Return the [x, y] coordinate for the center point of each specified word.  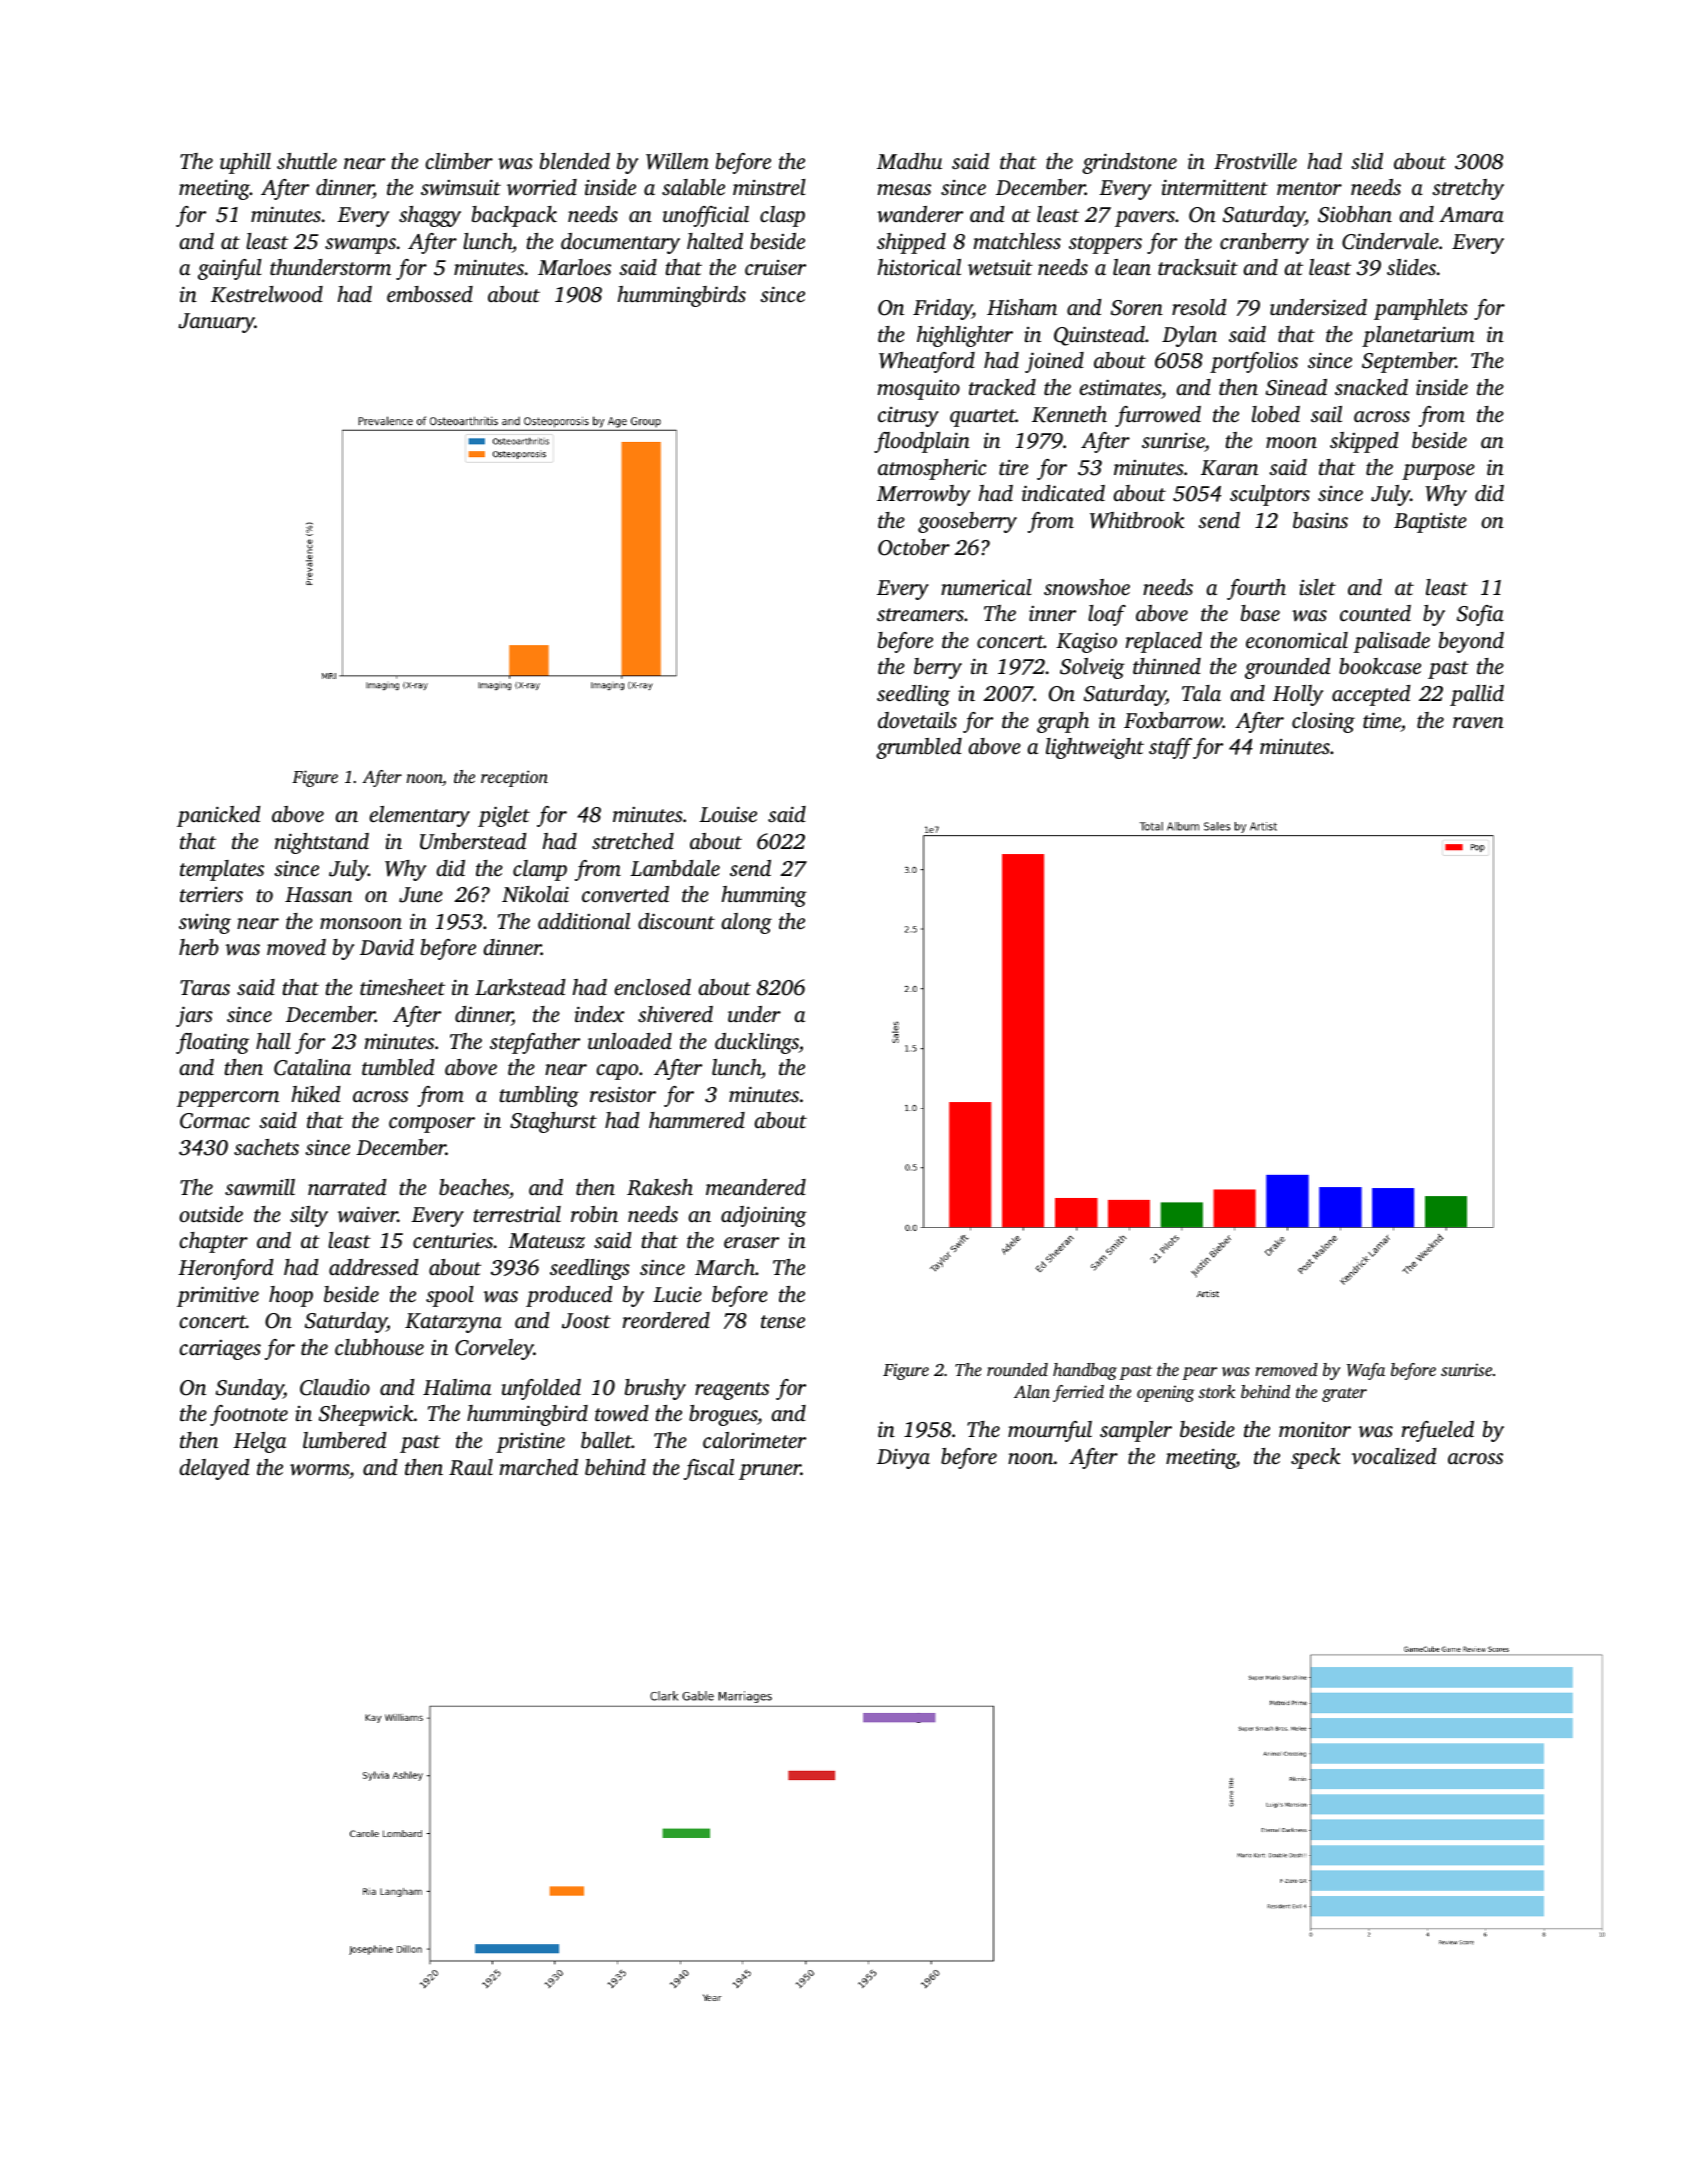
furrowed [1158, 416]
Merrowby [923, 495]
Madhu [909, 161]
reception [514, 778]
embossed [430, 294]
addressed [374, 1267]
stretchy [1468, 189]
